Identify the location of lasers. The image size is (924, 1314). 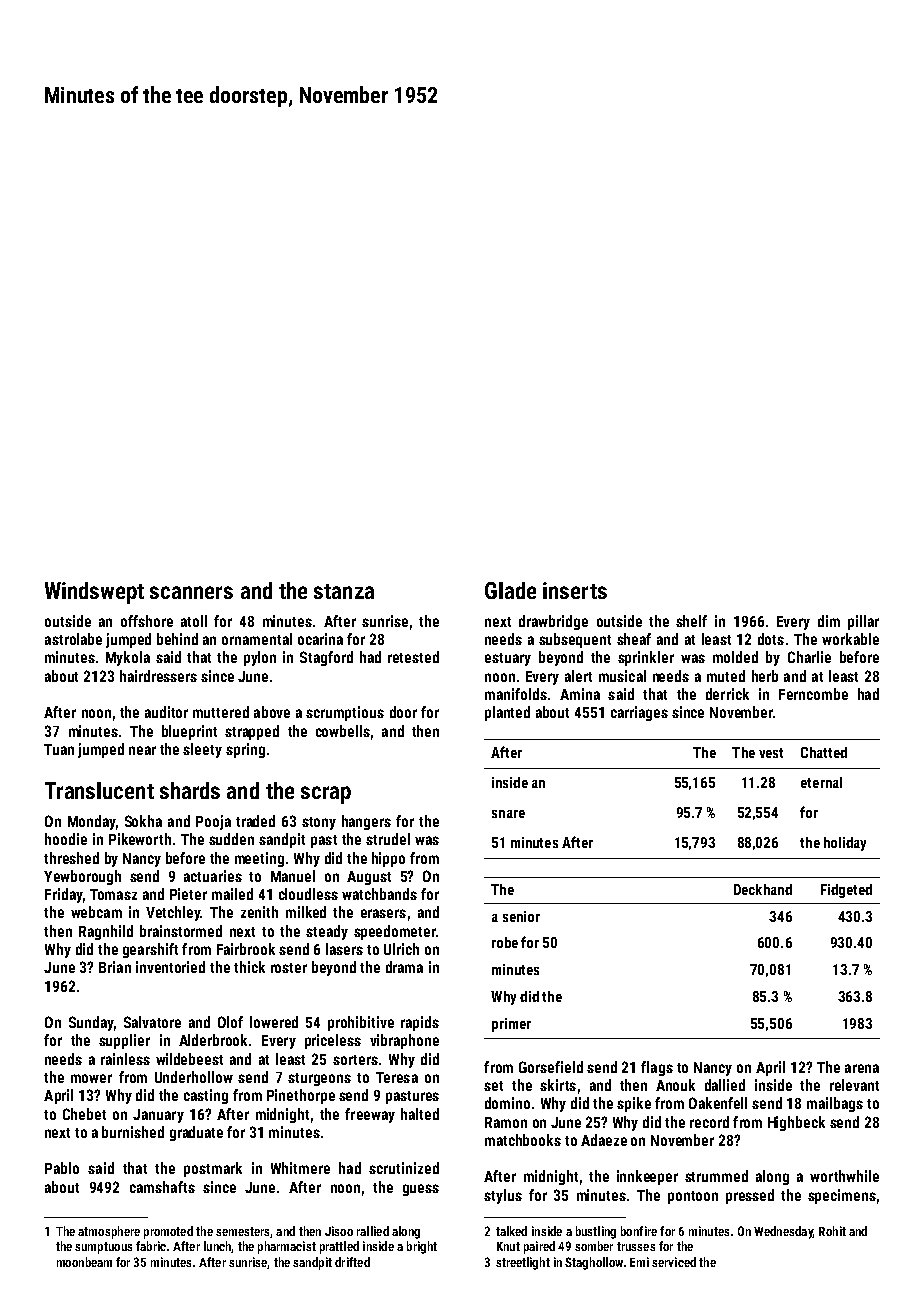
(344, 949).
